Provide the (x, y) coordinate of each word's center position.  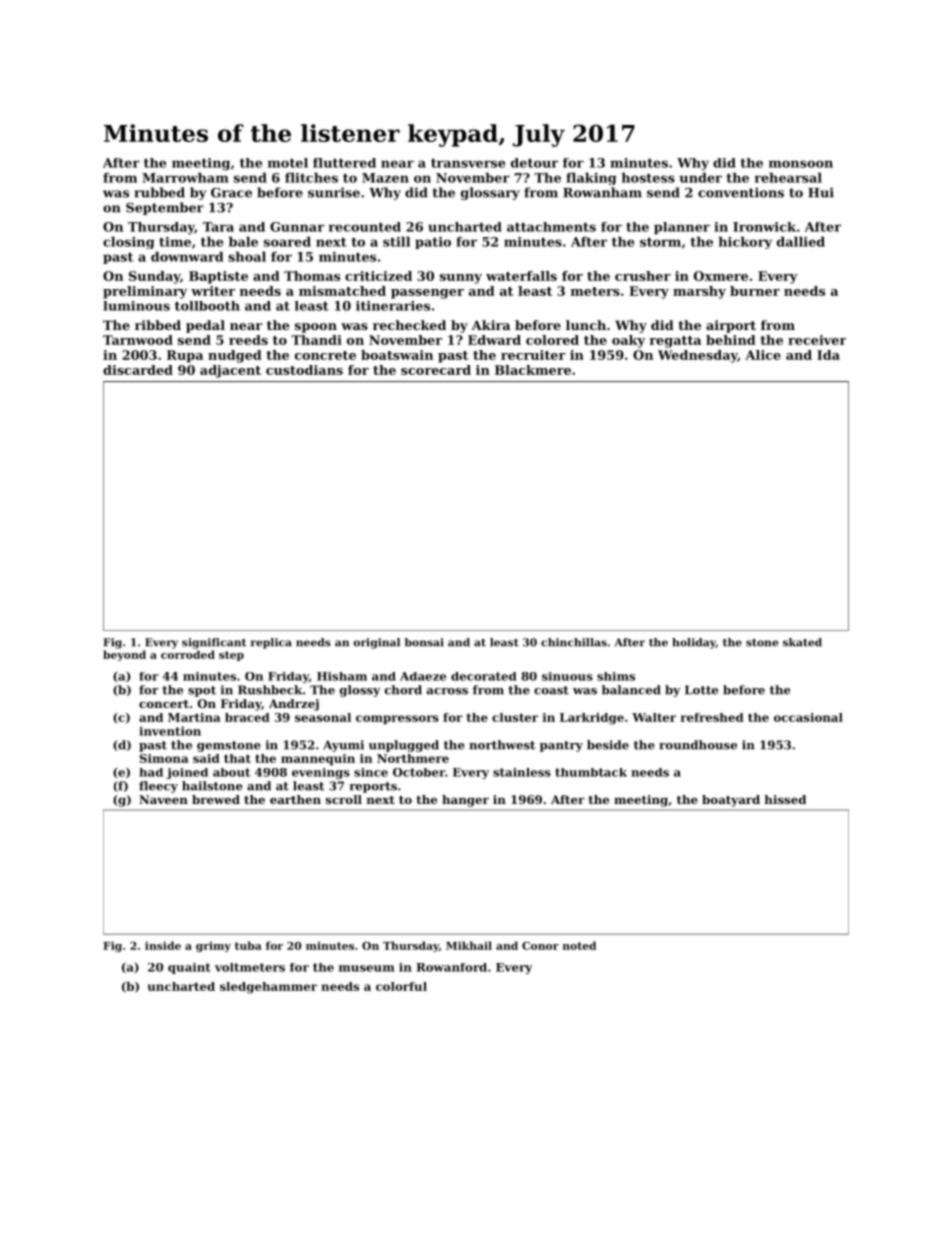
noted (579, 945)
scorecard (436, 370)
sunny (461, 279)
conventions (741, 192)
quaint (189, 968)
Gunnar (297, 227)
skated (802, 642)
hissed (785, 799)
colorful (401, 986)
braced (247, 717)
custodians (304, 370)
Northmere (413, 758)
